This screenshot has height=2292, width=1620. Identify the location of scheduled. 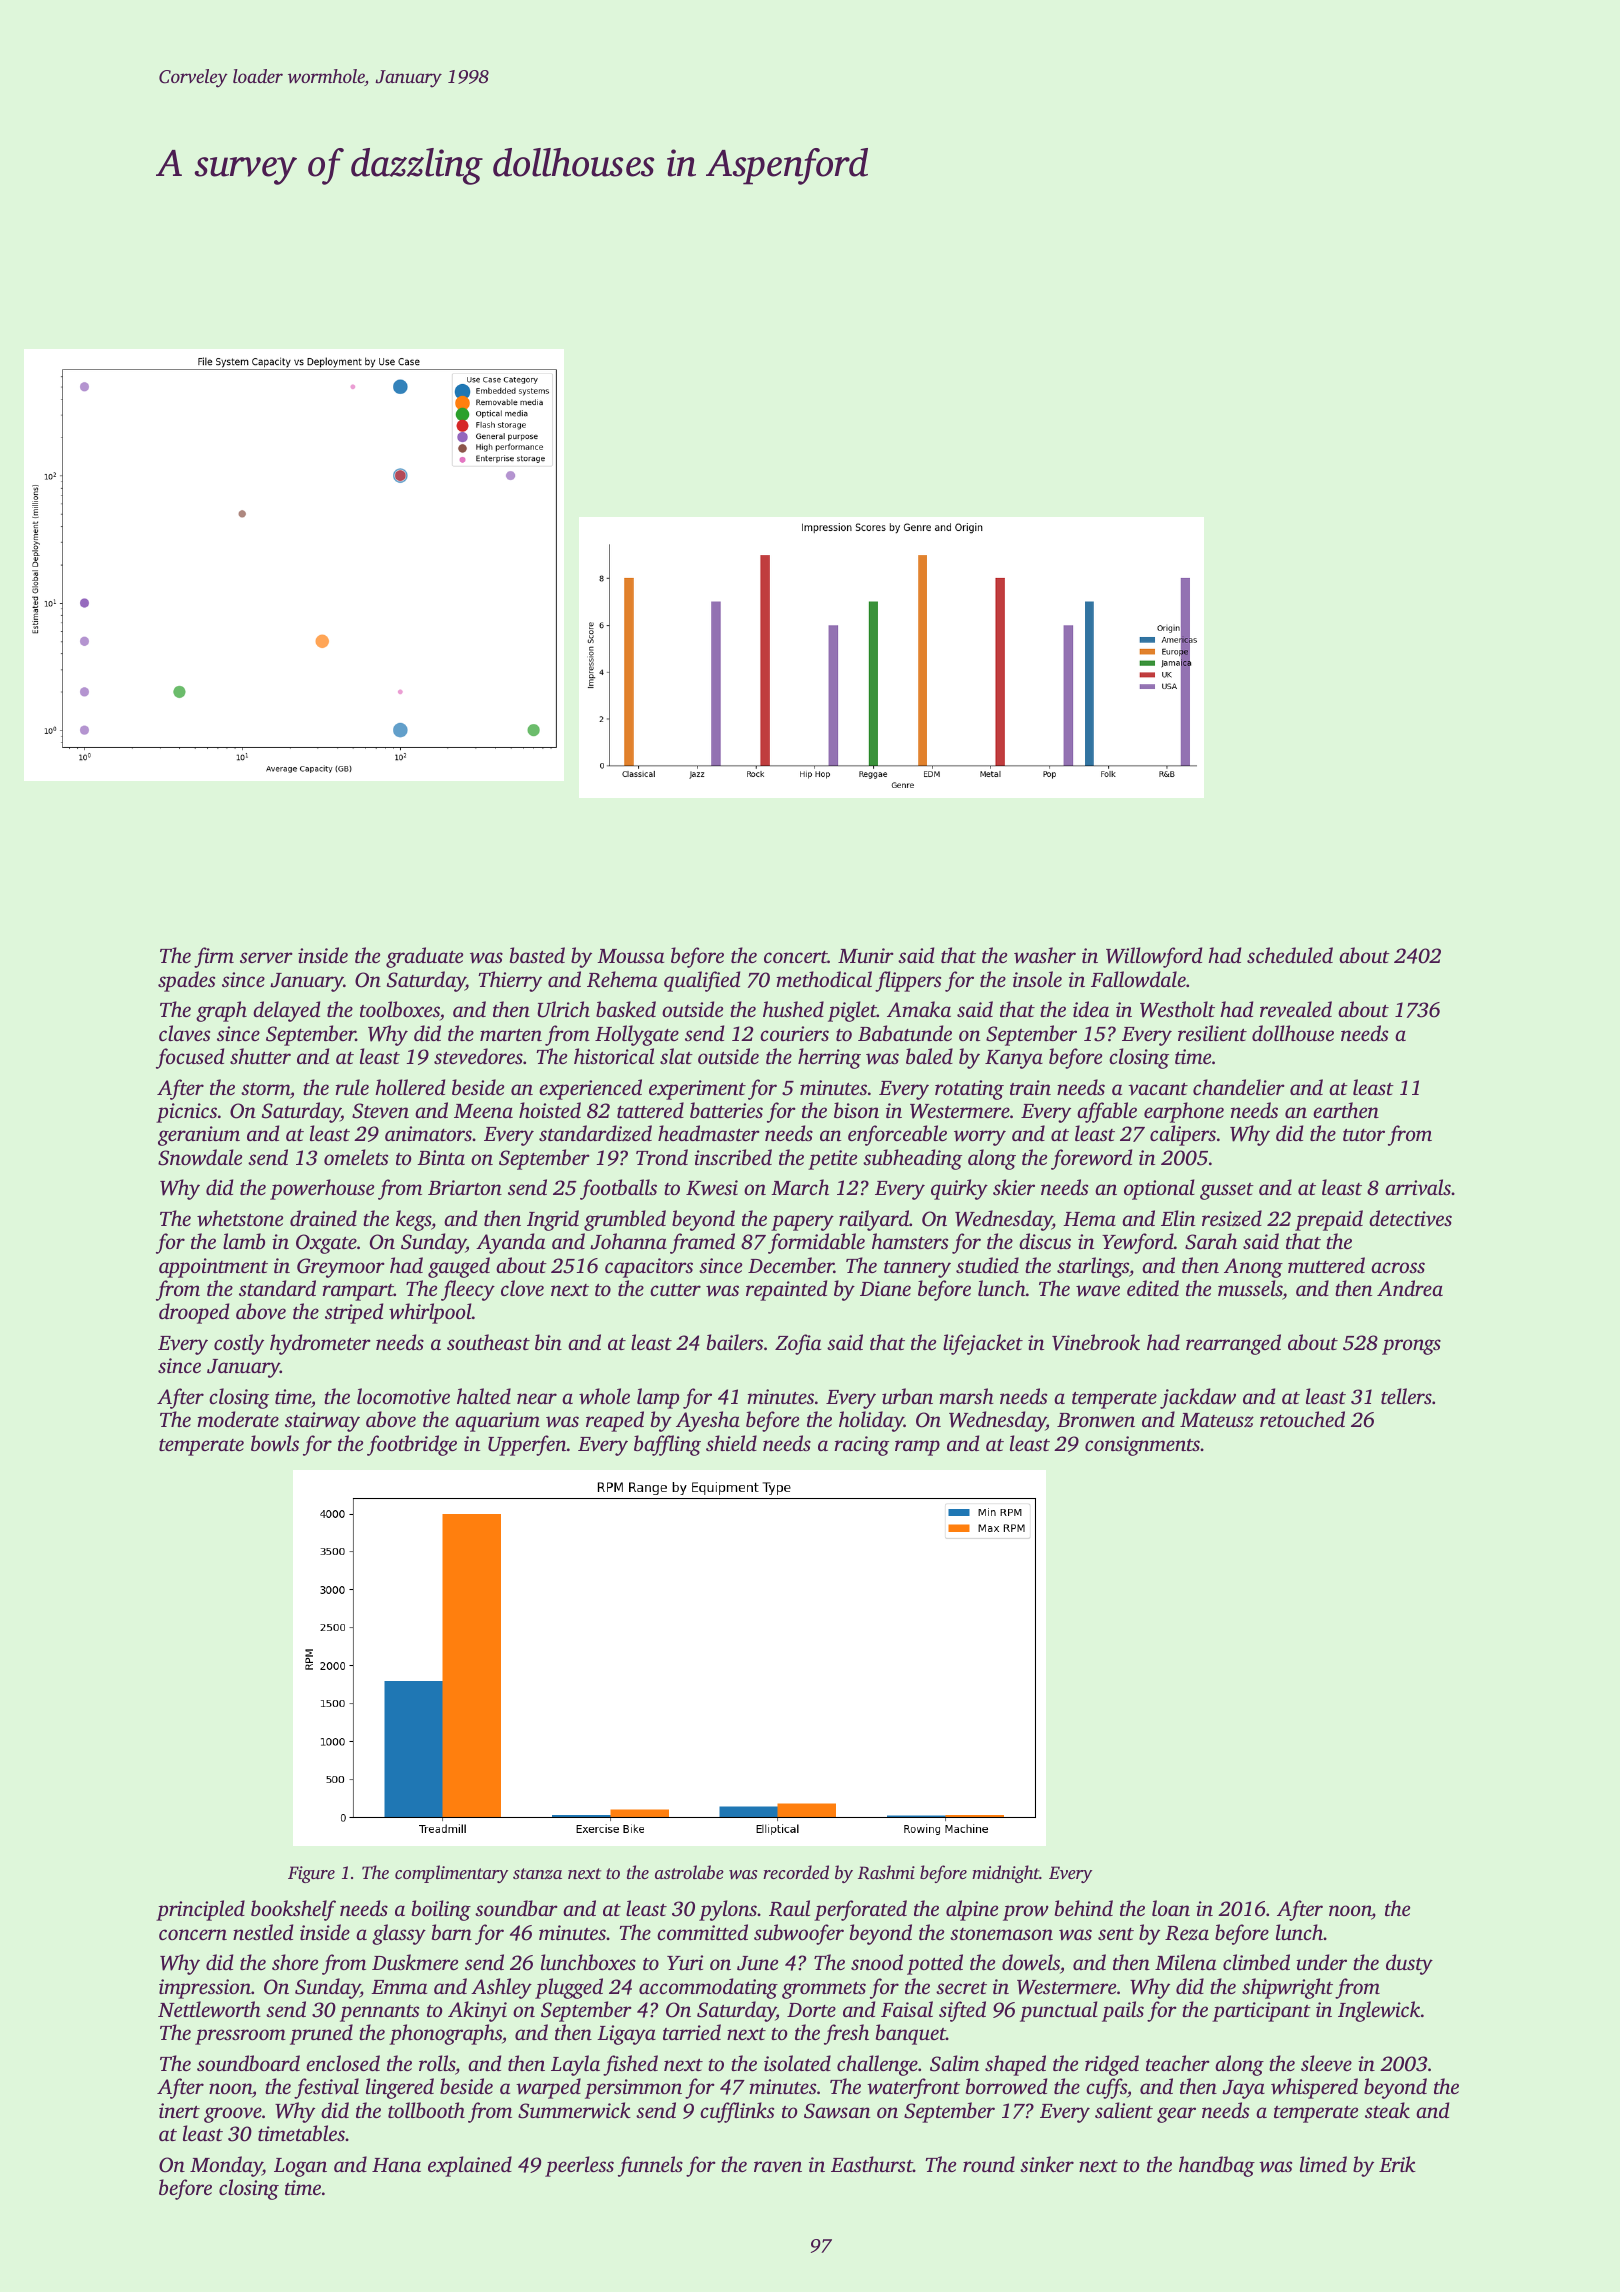
(1290, 955).
